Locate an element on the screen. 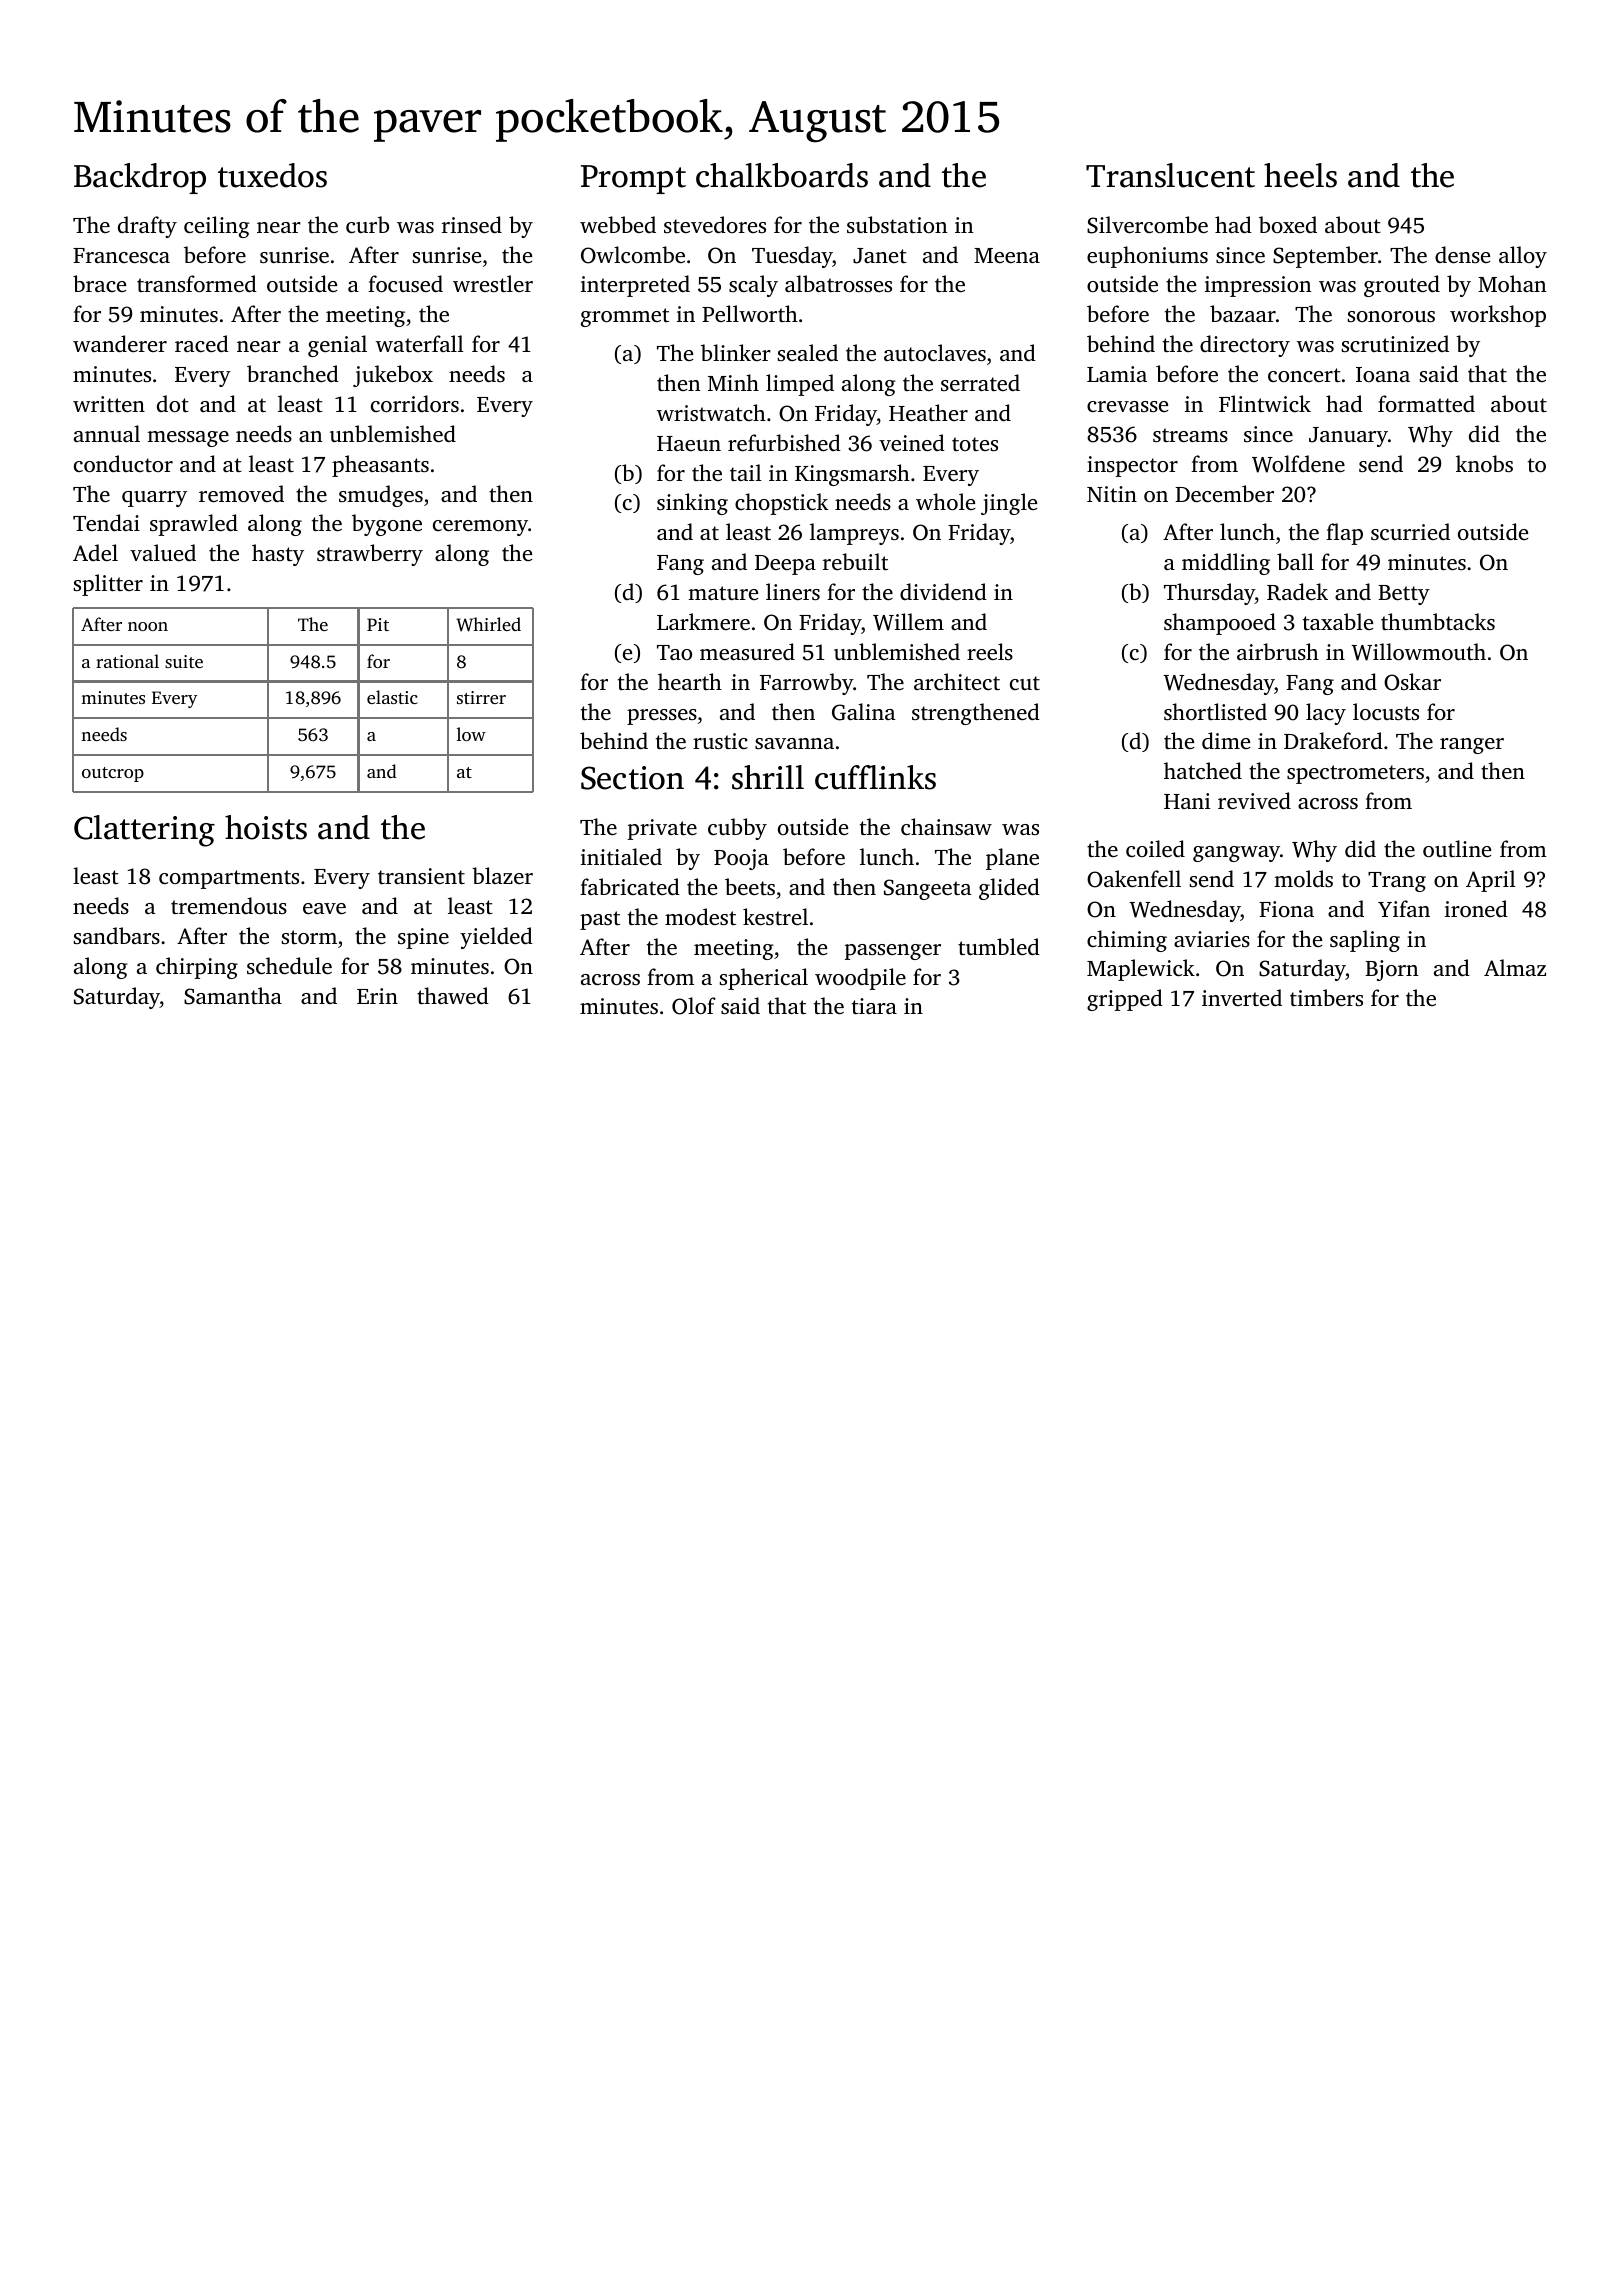 The height and width of the screenshot is (2292, 1620). Radek is located at coordinates (1297, 592).
